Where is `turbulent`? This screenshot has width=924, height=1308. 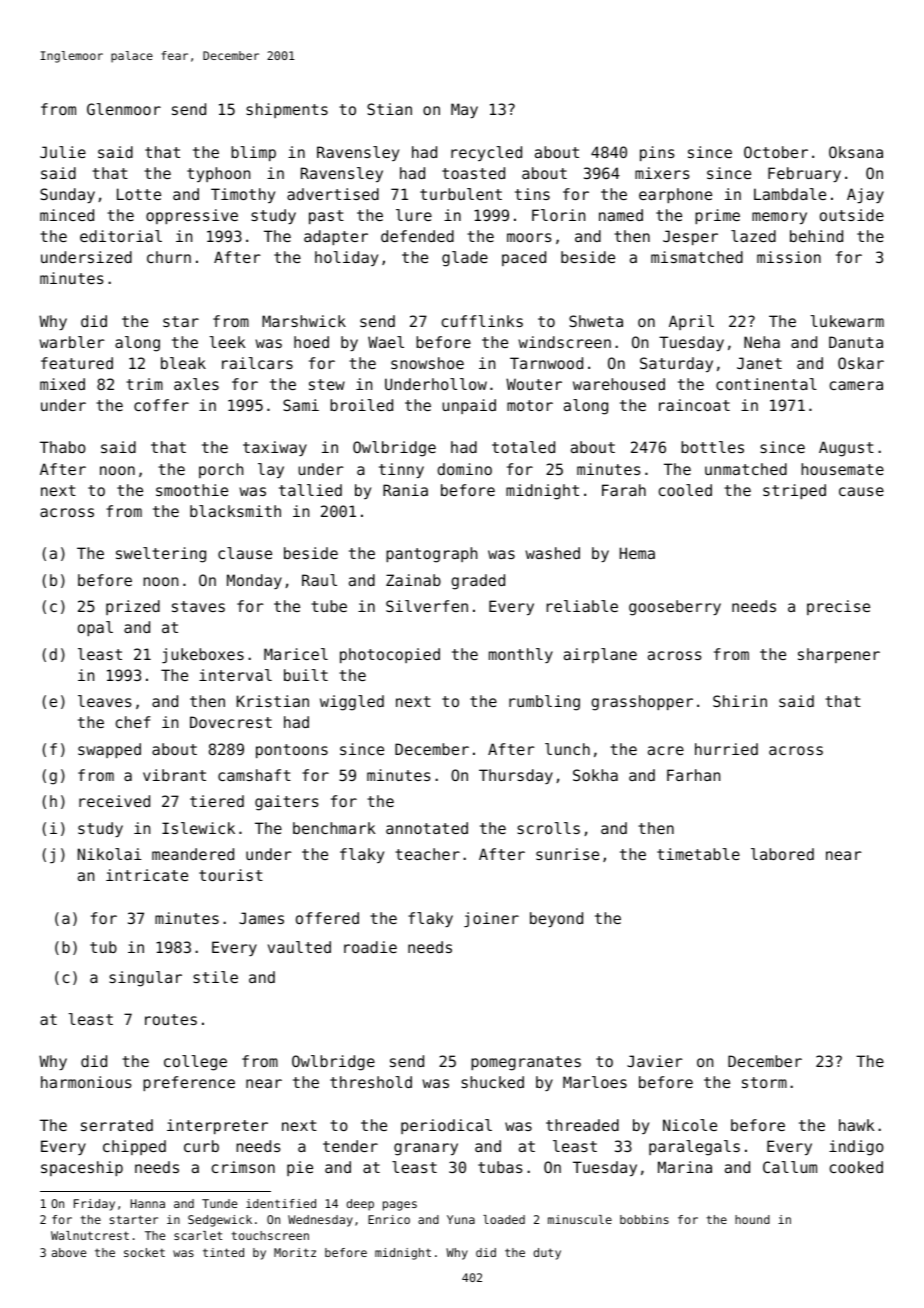 turbulent is located at coordinates (461, 194).
